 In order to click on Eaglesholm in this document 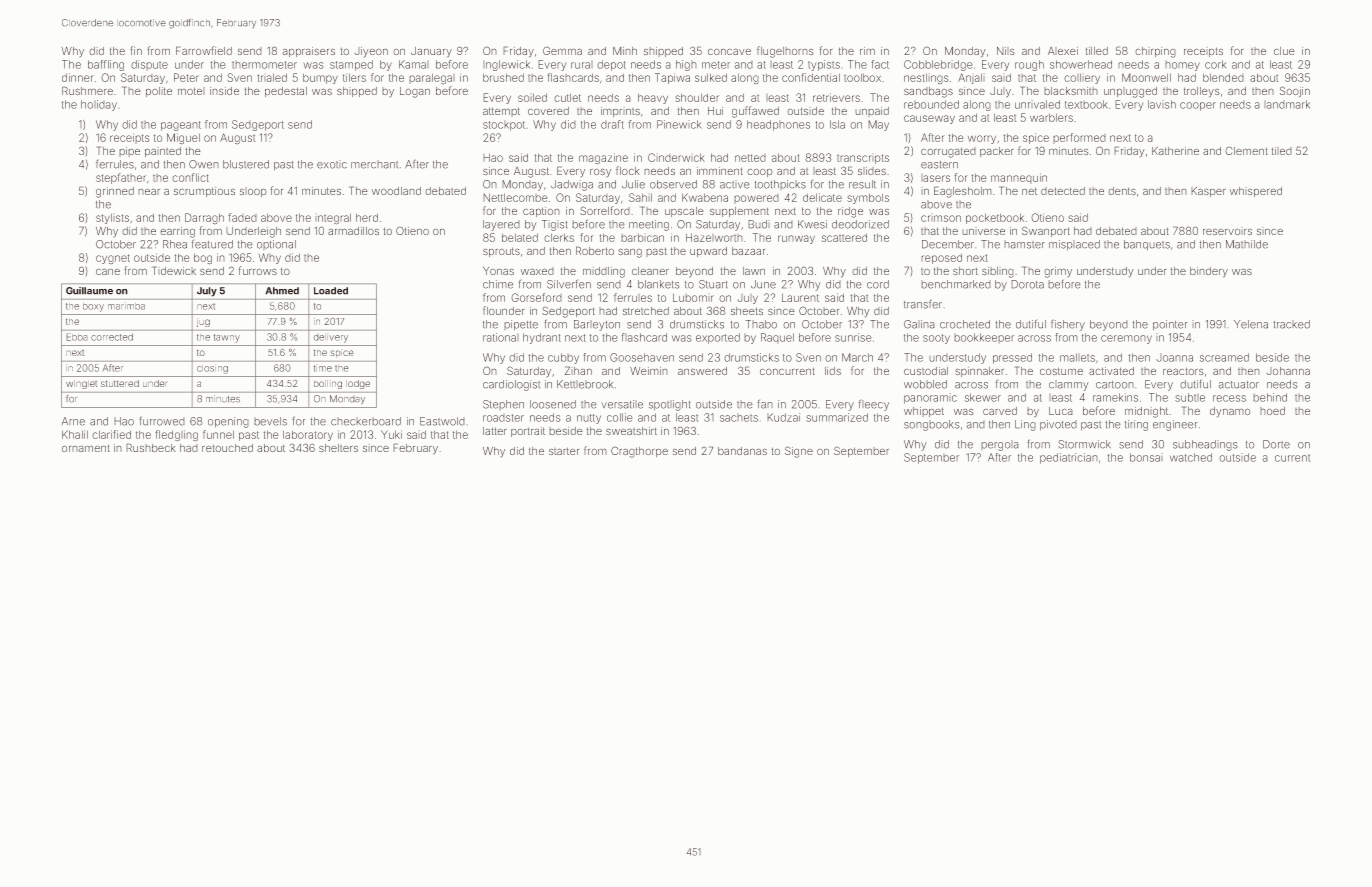, I will do `click(962, 192)`.
